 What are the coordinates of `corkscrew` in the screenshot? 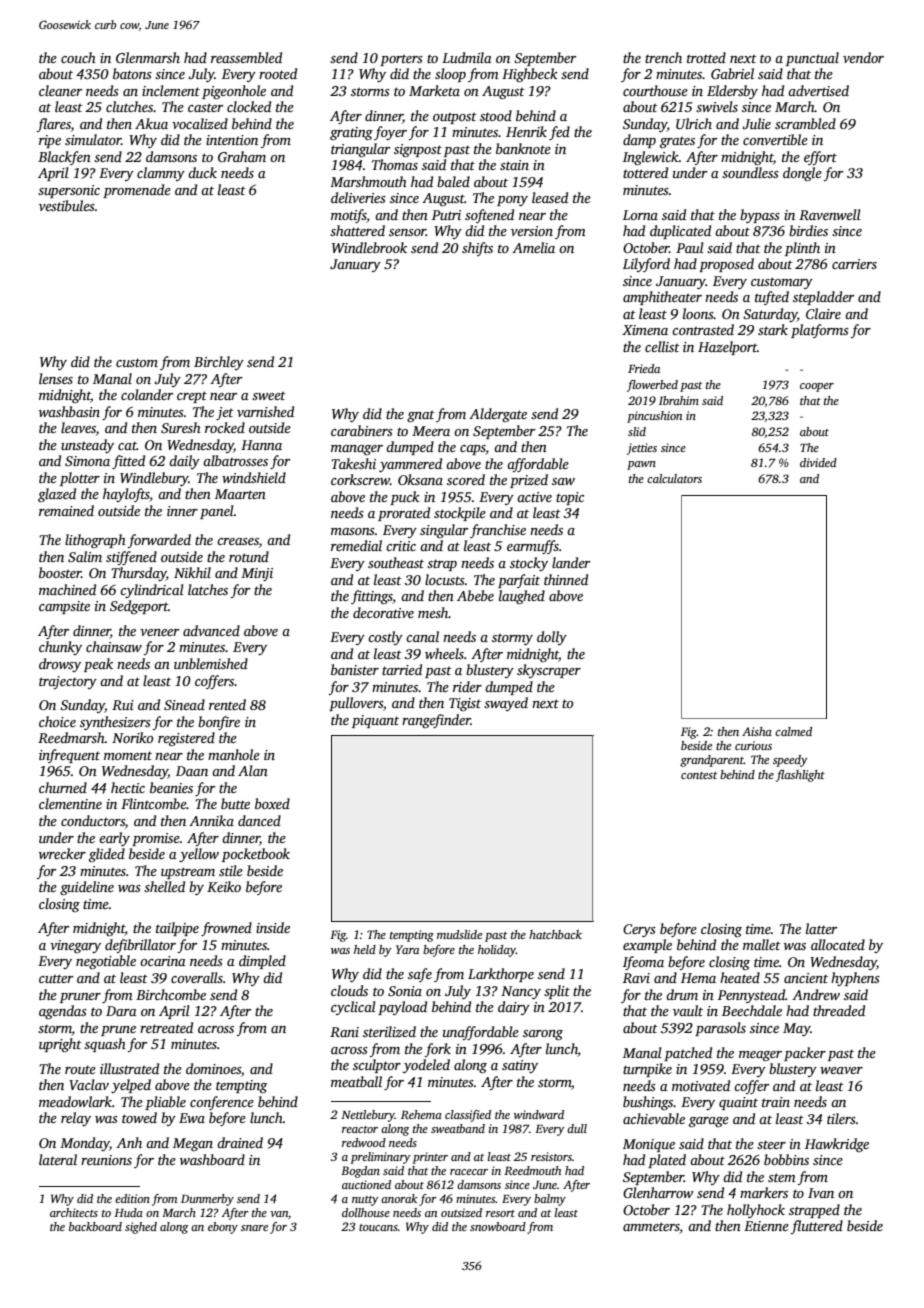 It's located at (360, 479).
